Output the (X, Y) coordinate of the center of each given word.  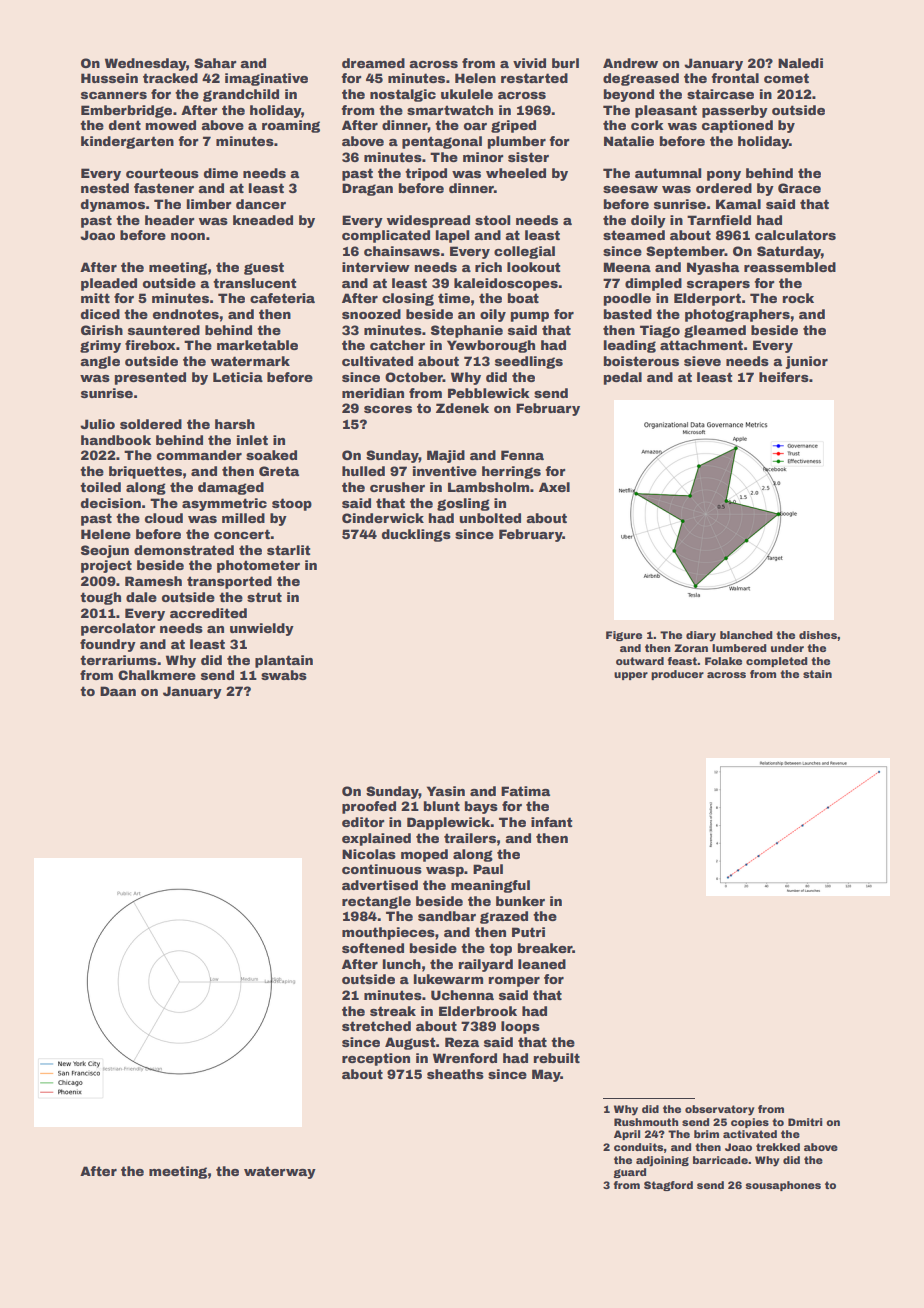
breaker (545, 948)
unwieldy (262, 629)
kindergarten (127, 142)
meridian (373, 393)
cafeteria (282, 298)
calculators (795, 235)
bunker (520, 901)
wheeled (516, 173)
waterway (280, 1172)
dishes (818, 635)
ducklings (416, 535)
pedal (623, 378)
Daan (118, 691)
